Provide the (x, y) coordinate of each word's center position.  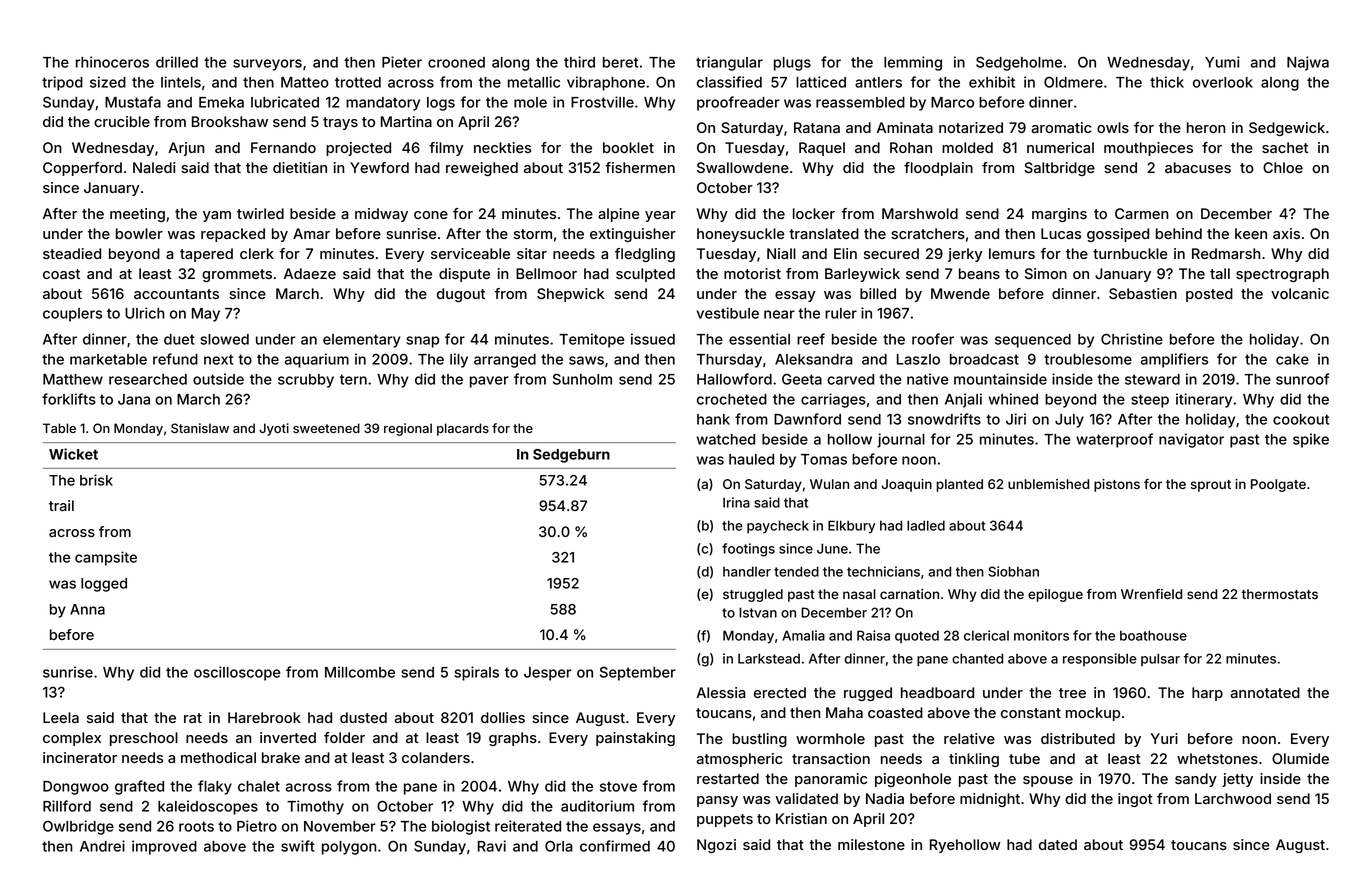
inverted (288, 737)
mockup (1093, 714)
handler (747, 571)
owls (1113, 127)
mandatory (383, 104)
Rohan (911, 147)
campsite (106, 558)
